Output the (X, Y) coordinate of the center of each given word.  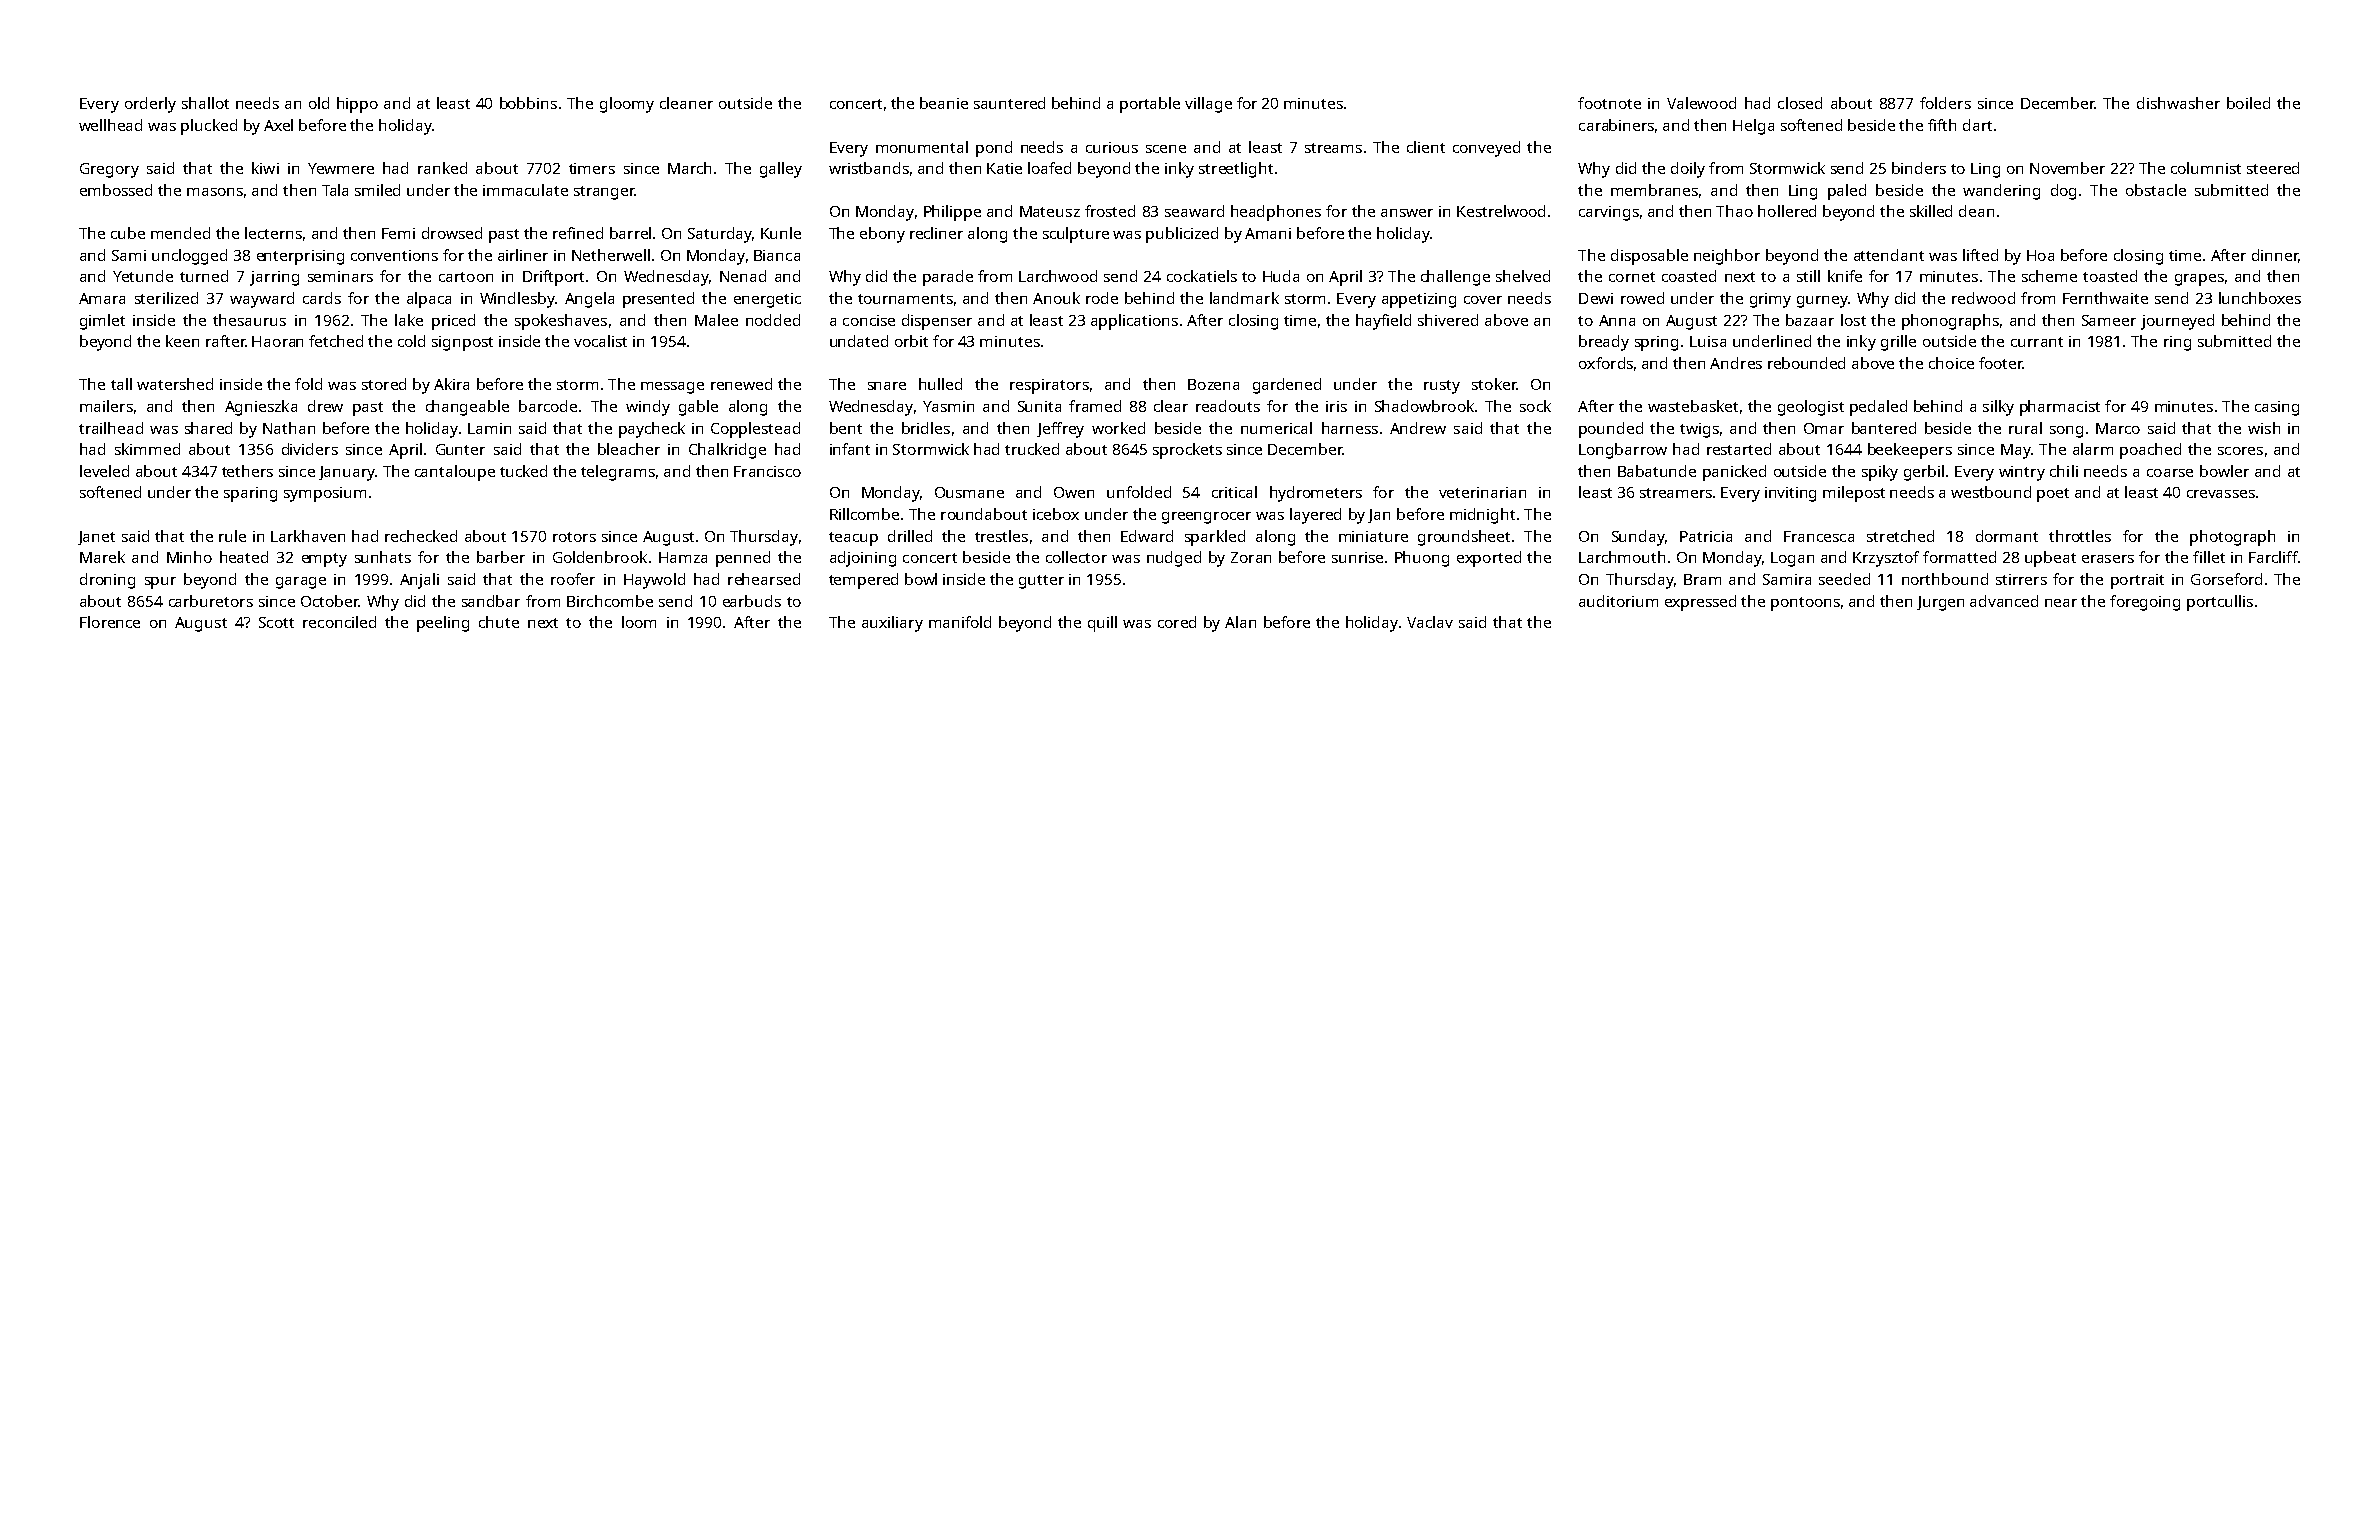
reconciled (339, 622)
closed (1800, 103)
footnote (1609, 103)
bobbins (528, 103)
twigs (1699, 430)
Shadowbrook (1424, 406)
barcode (548, 406)
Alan (1240, 622)
